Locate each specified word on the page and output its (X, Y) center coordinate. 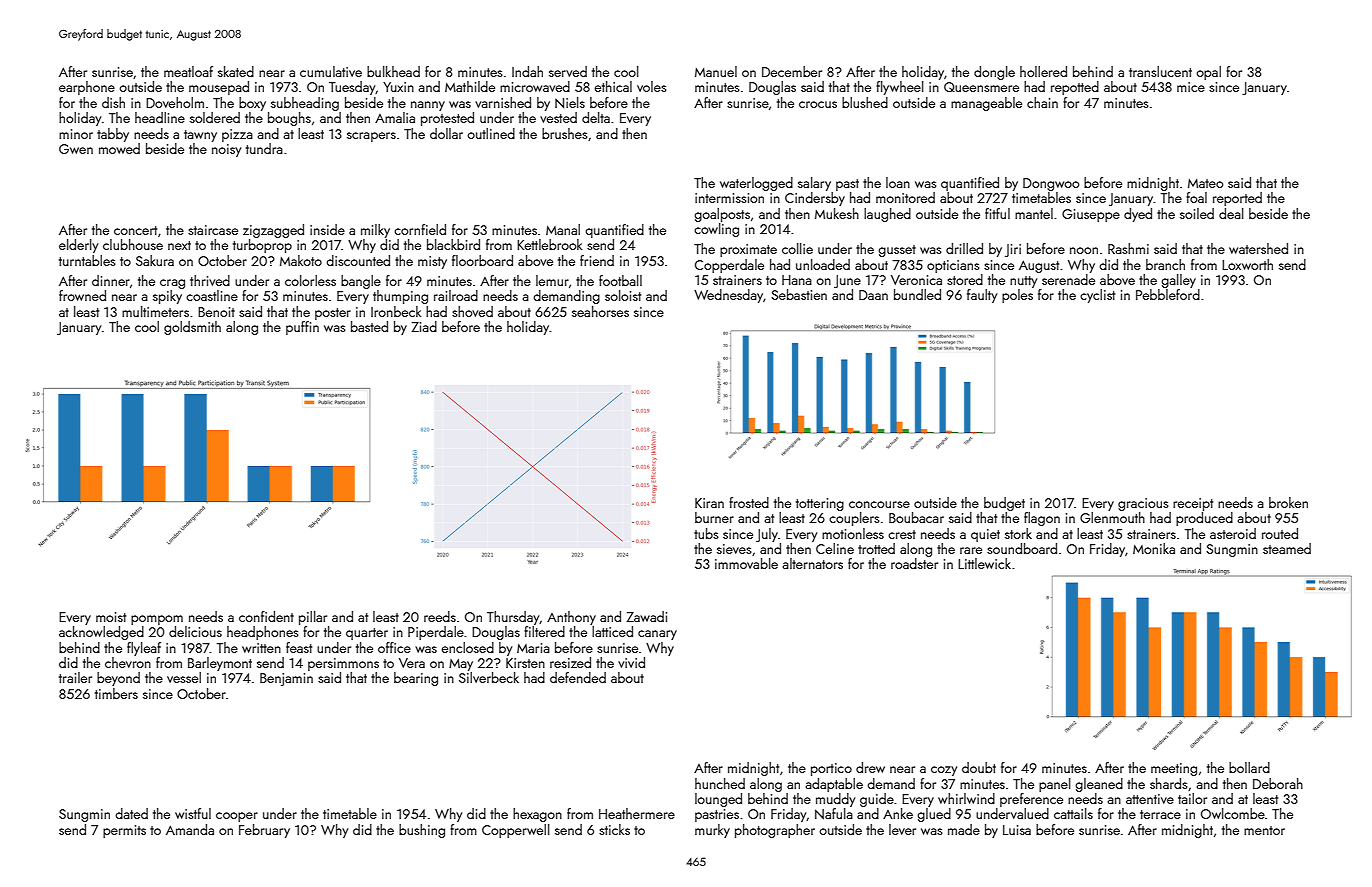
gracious (1143, 504)
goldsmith (192, 328)
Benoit (216, 312)
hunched (720, 783)
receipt (1193, 504)
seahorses (600, 311)
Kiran (709, 503)
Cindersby (815, 199)
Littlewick (984, 563)
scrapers (371, 137)
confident (266, 616)
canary (657, 635)
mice (1191, 87)
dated (131, 813)
